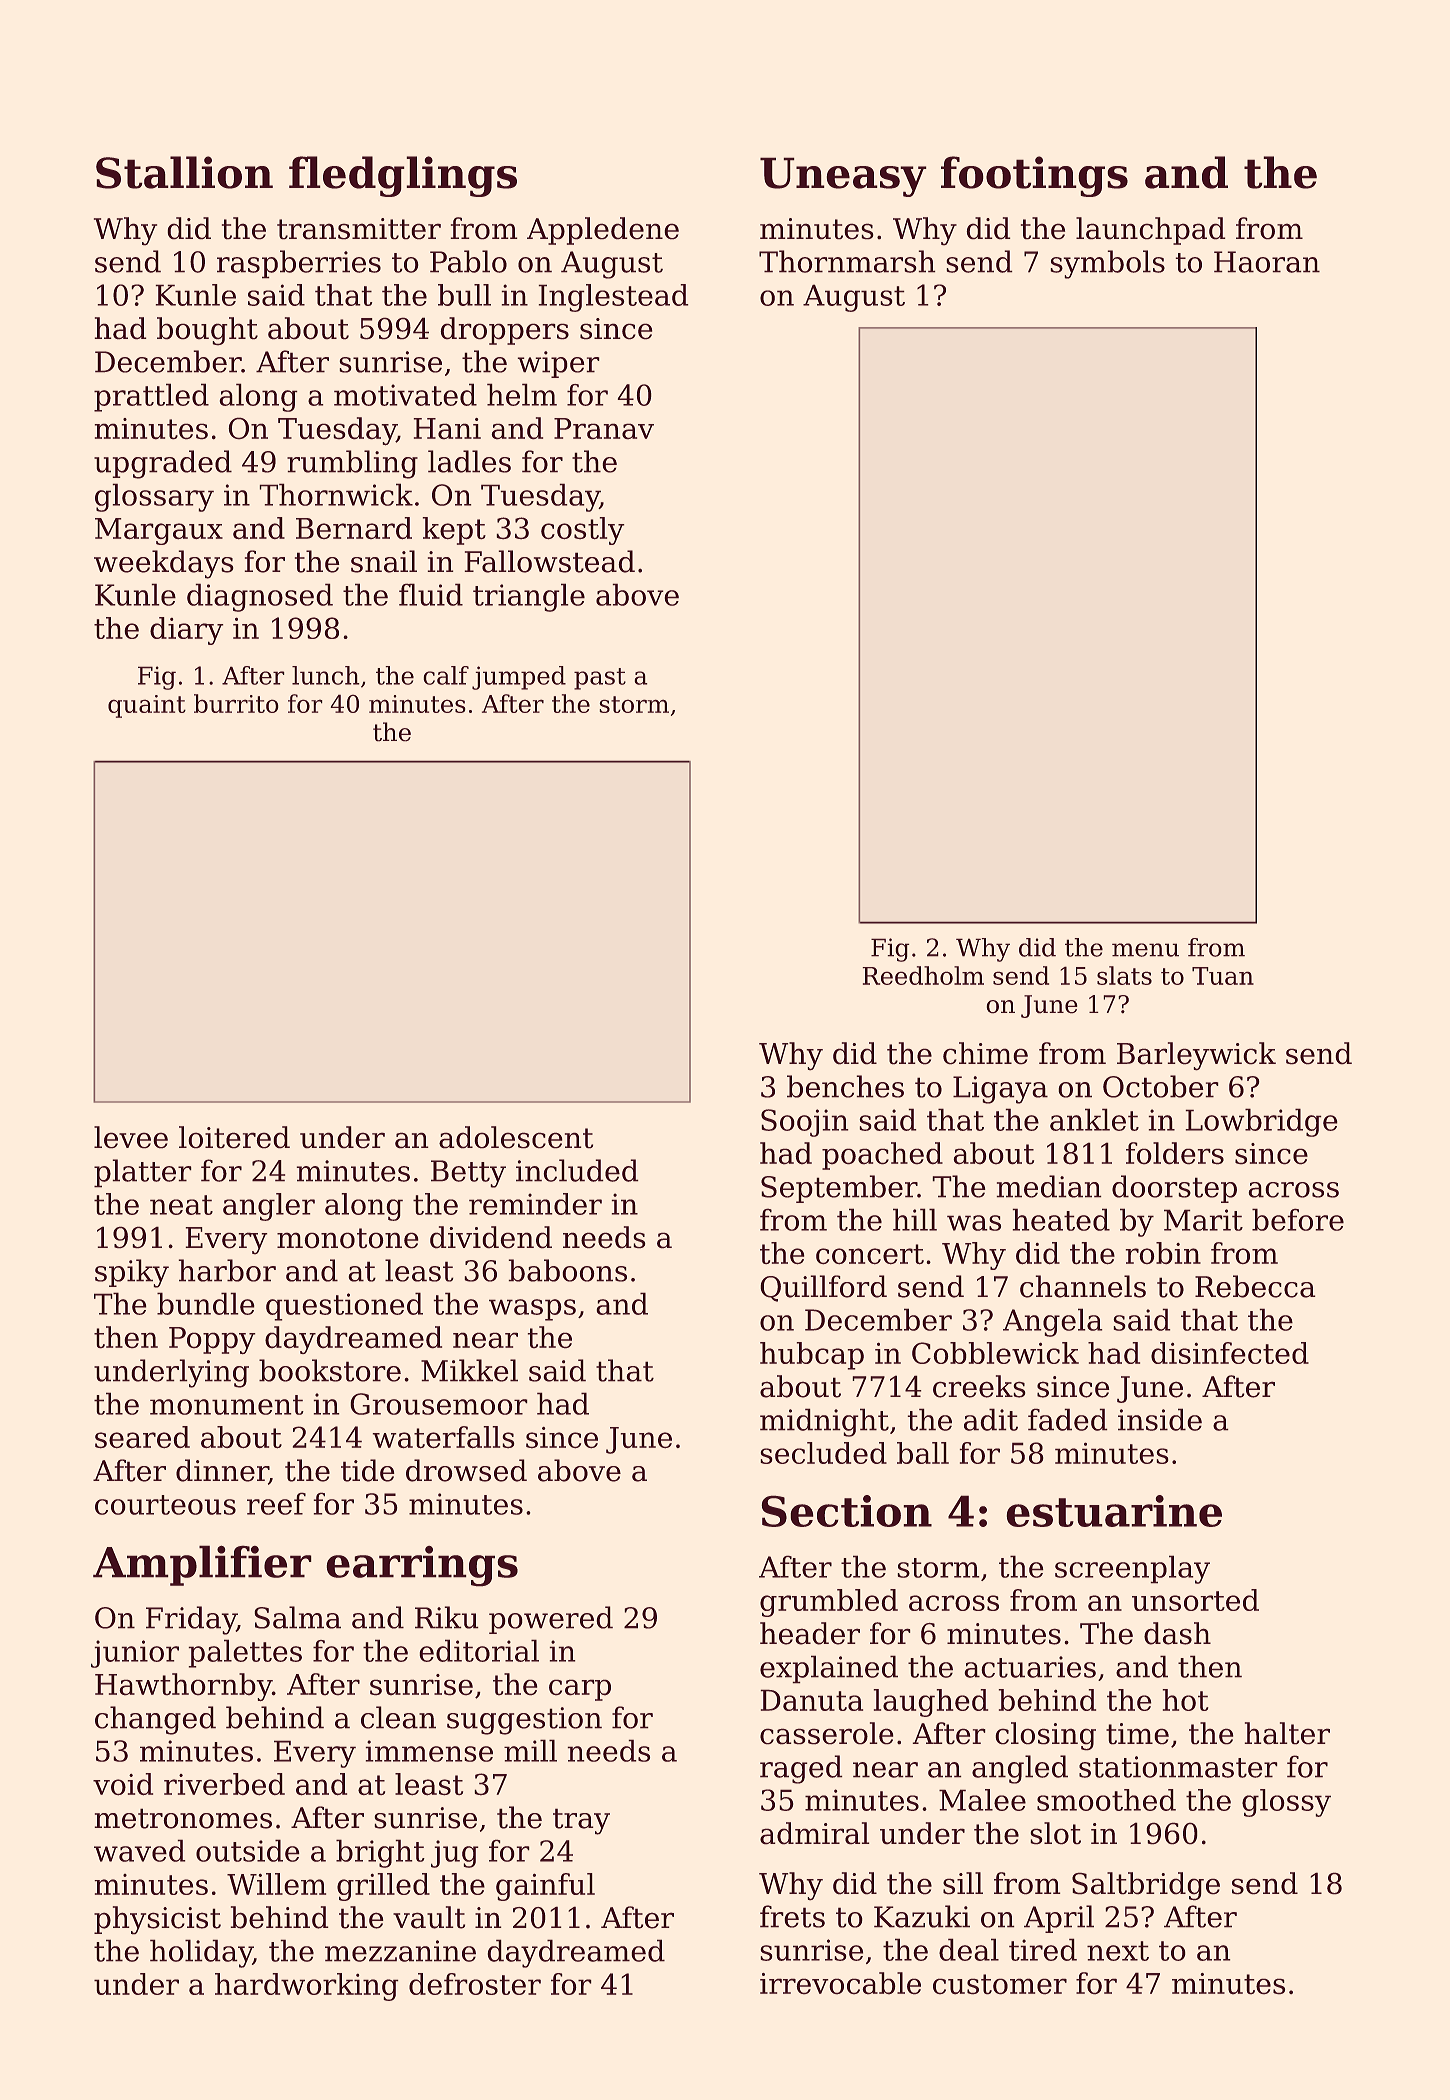 The image size is (1450, 2100). What do you see at coordinates (1145, 950) in the image?
I see `menu` at bounding box center [1145, 950].
